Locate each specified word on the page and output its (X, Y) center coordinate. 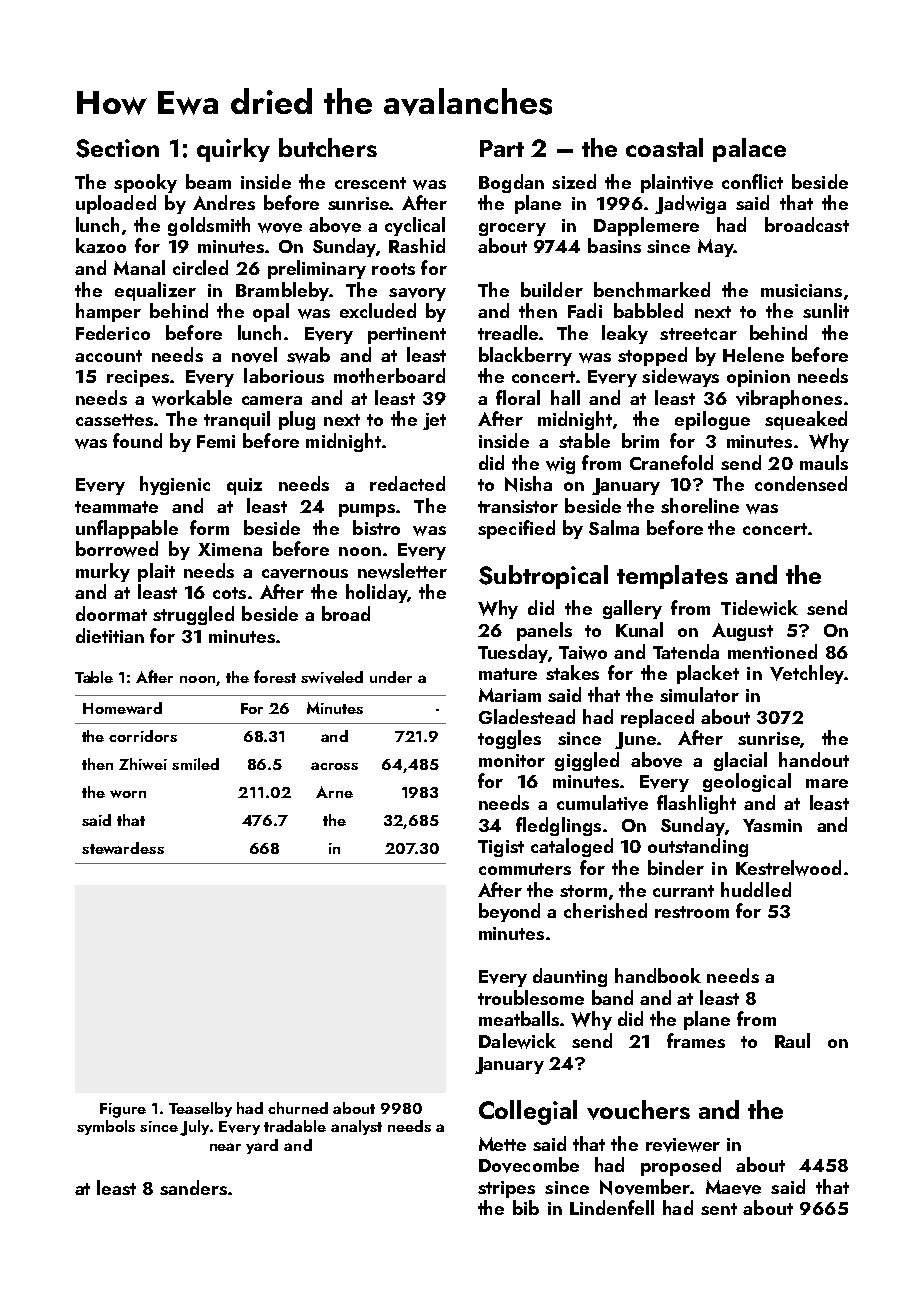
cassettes (114, 420)
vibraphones (789, 399)
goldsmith (209, 226)
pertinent (407, 335)
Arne (334, 792)
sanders (193, 1187)
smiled (195, 764)
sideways (680, 377)
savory (417, 294)
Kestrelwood (788, 868)
